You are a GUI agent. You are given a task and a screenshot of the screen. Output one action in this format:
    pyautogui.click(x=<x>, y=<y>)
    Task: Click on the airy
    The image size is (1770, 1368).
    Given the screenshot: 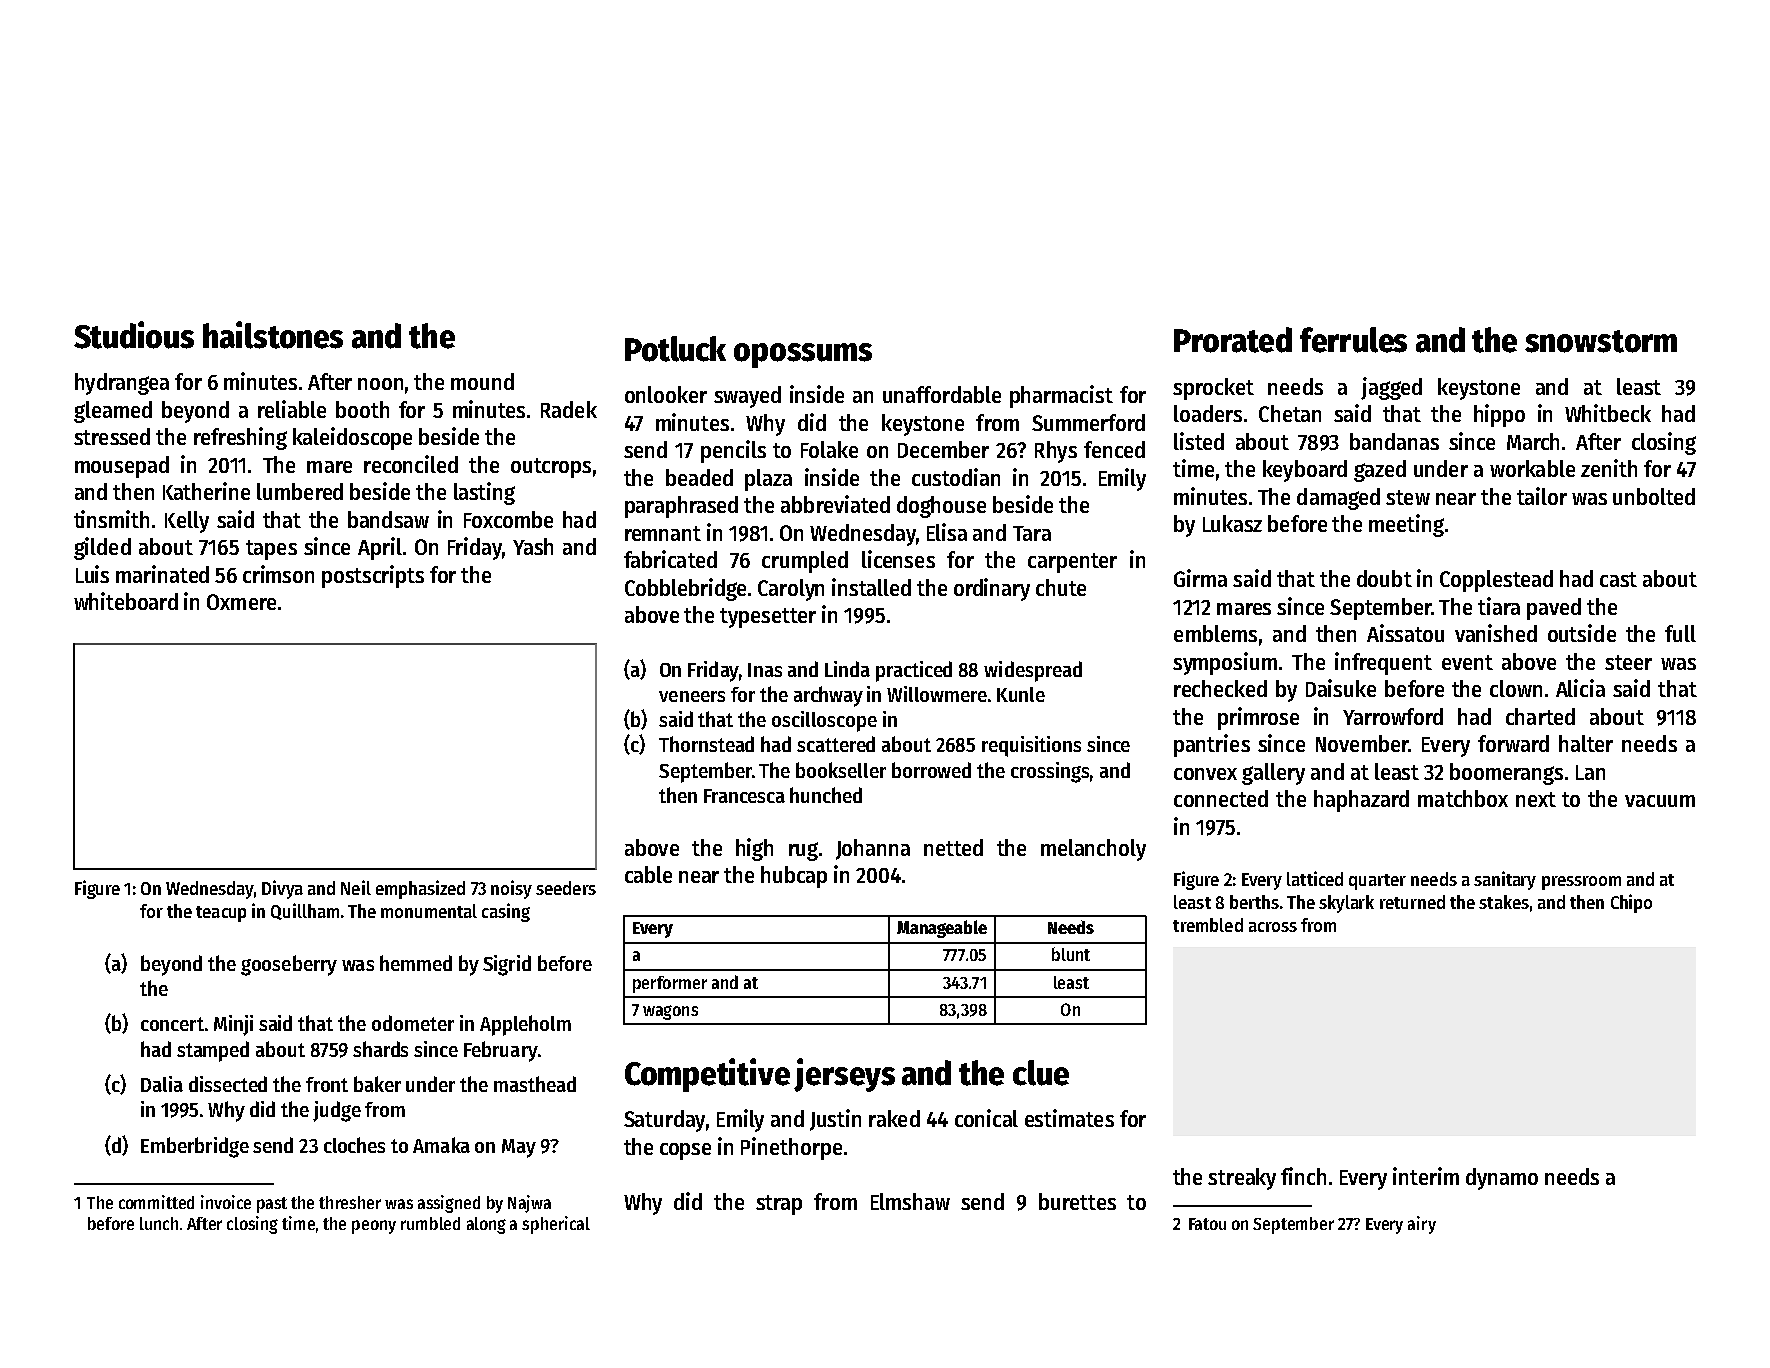 What is the action you would take?
    pyautogui.click(x=1422, y=1225)
